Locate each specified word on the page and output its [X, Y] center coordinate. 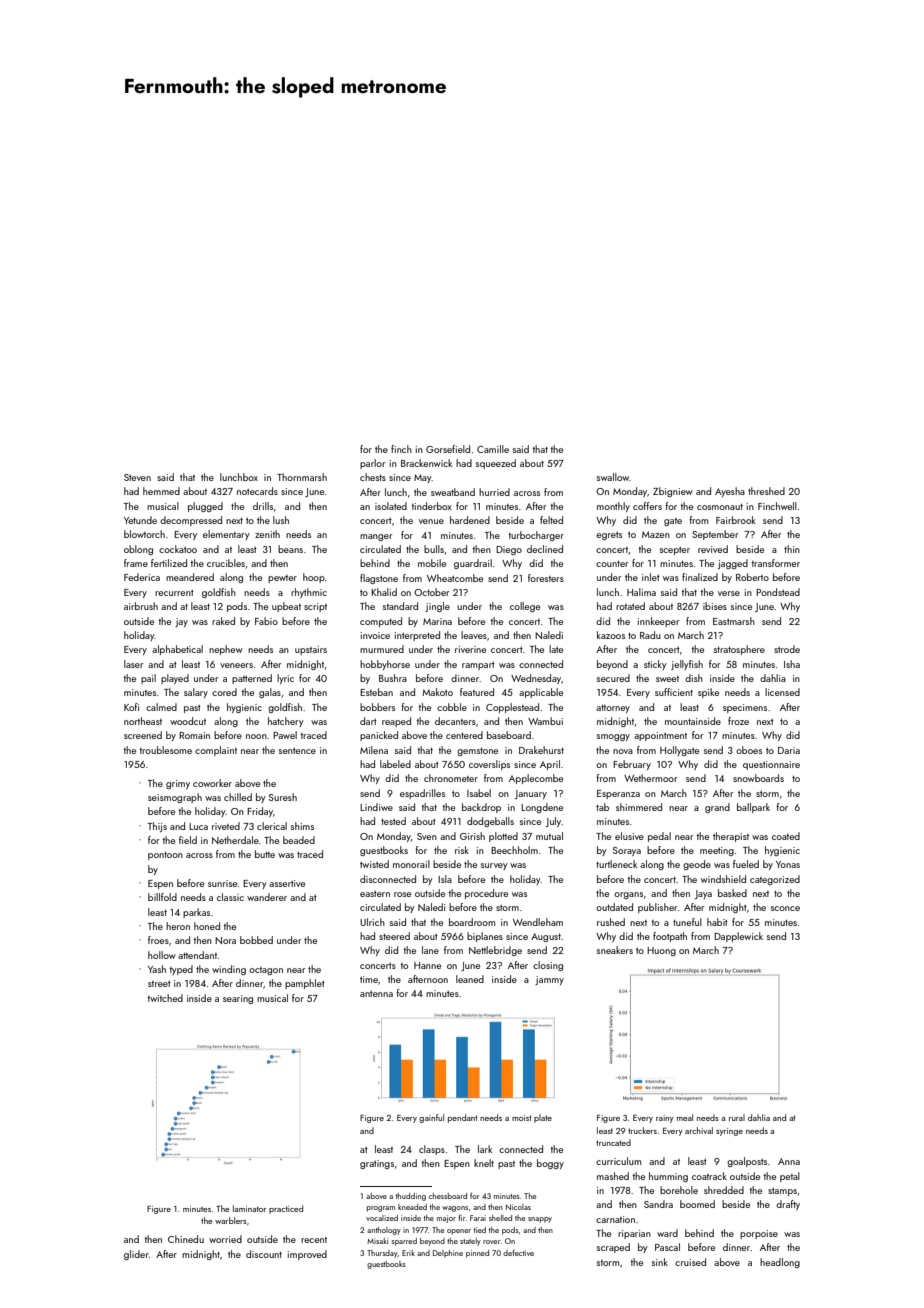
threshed [766, 491]
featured [477, 692]
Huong [661, 951]
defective [518, 1253]
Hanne [427, 965]
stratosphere [739, 650]
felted [551, 520]
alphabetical [177, 650]
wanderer [267, 897]
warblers [231, 1220]
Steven [137, 477]
